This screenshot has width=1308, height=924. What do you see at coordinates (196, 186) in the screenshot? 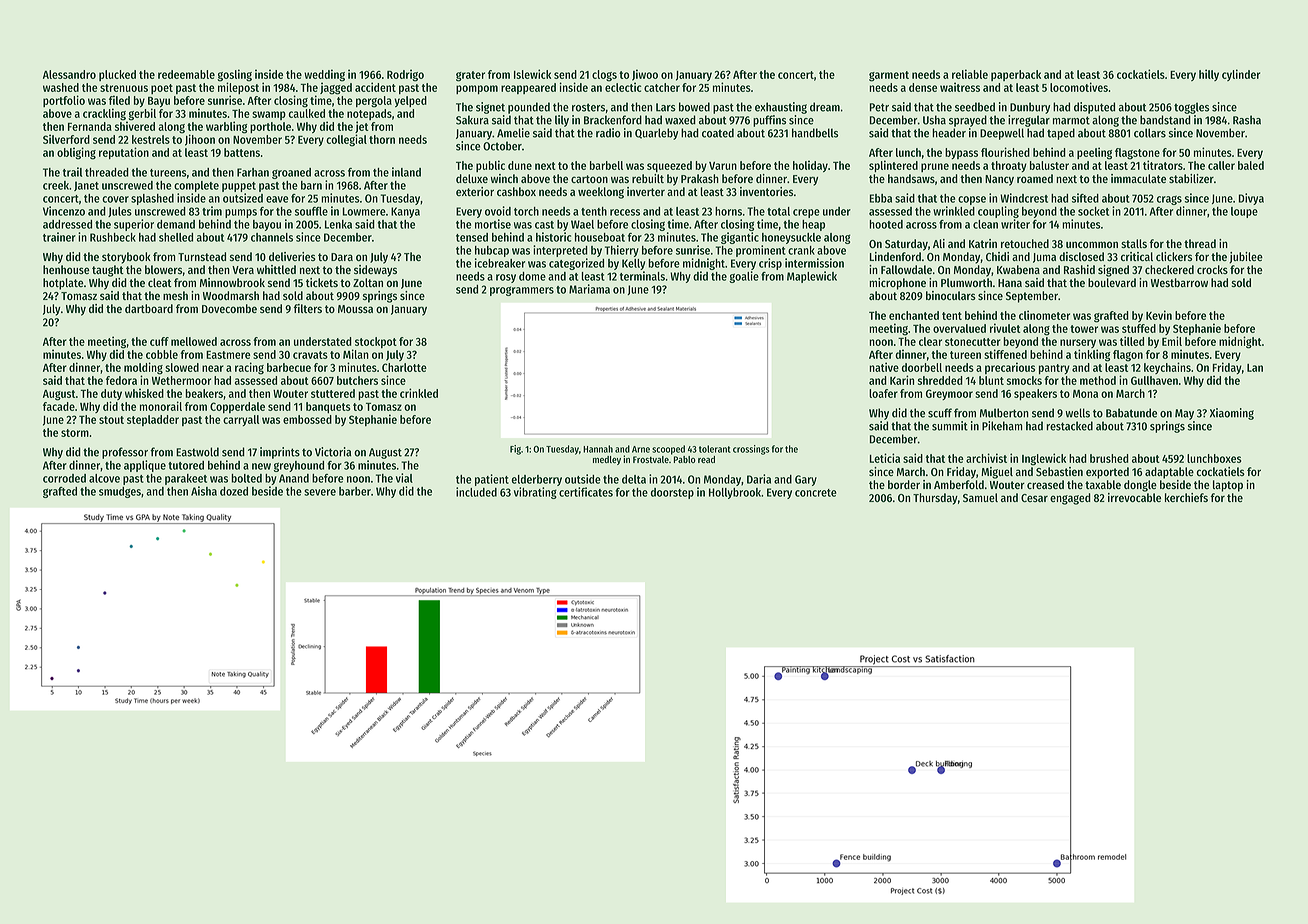
I see `complete` at bounding box center [196, 186].
